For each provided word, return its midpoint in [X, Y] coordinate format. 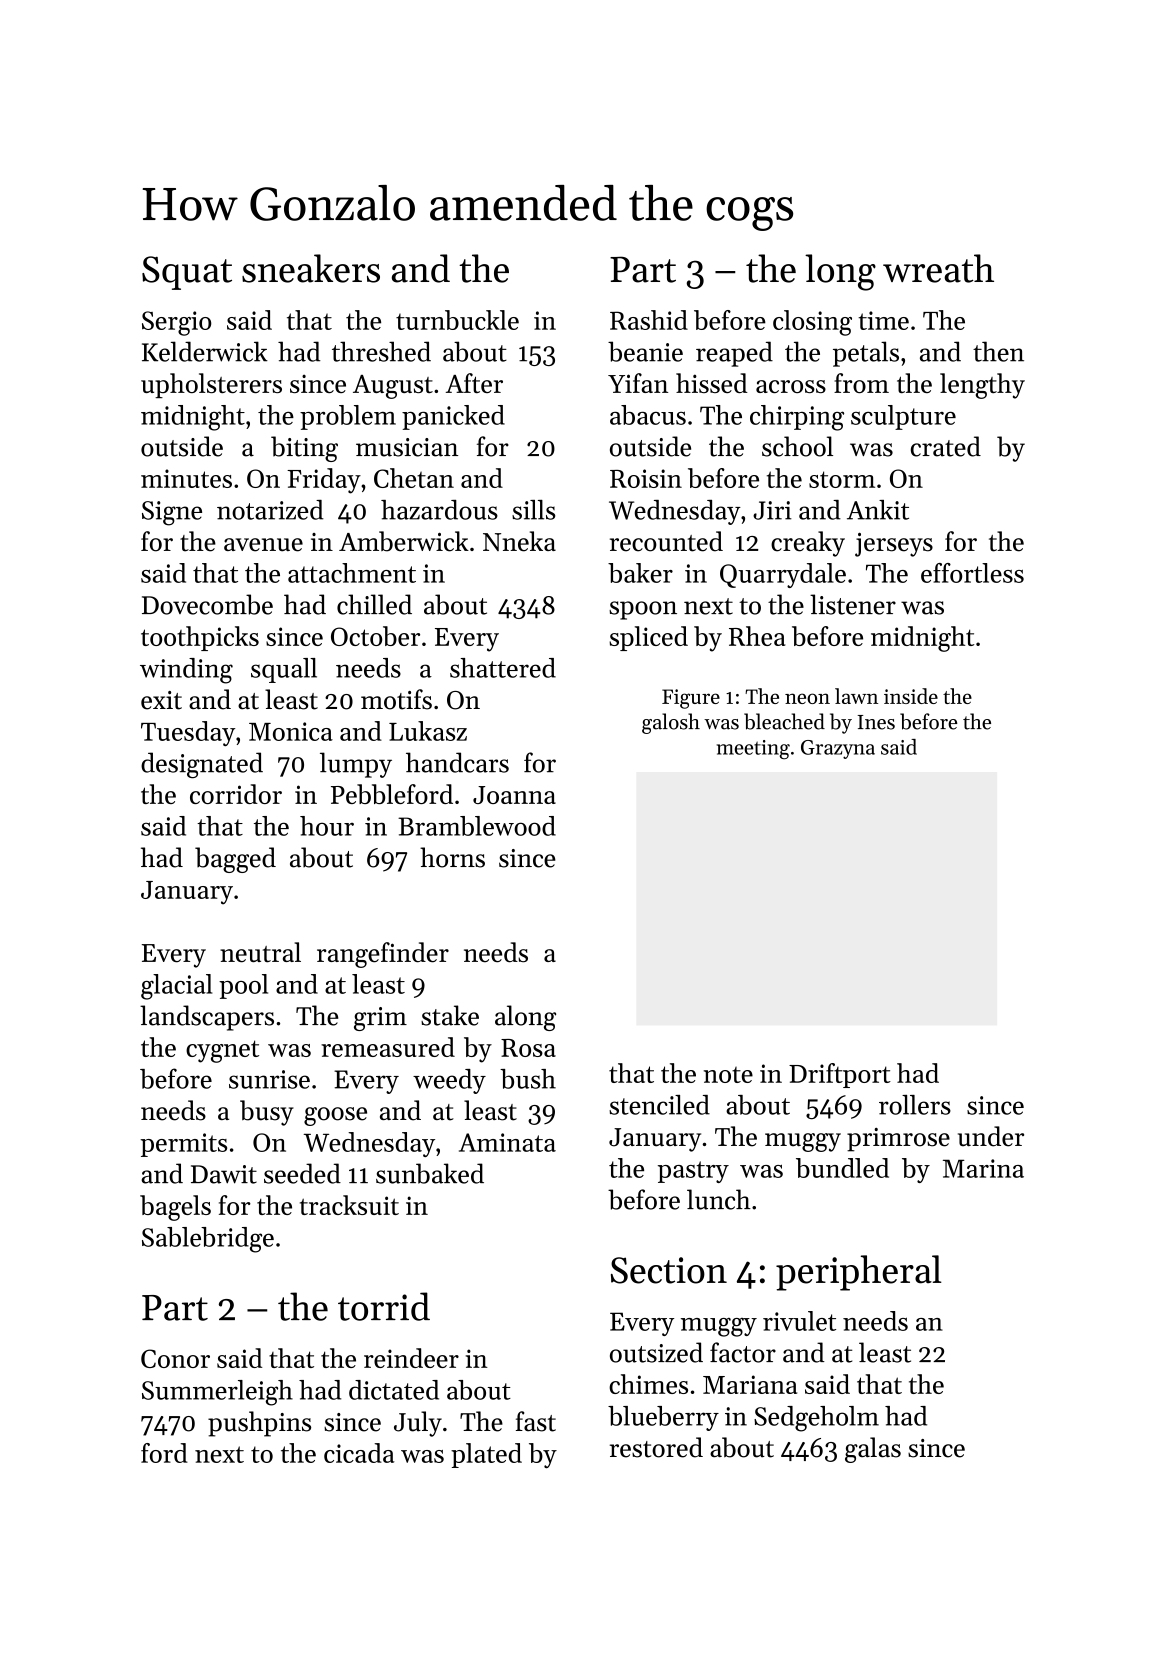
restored [656, 1447]
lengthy [982, 386]
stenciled [659, 1105]
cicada [359, 1453]
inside [911, 696]
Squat [187, 273]
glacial [176, 987]
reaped [734, 354]
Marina [983, 1168]
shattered [503, 668]
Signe [172, 513]
